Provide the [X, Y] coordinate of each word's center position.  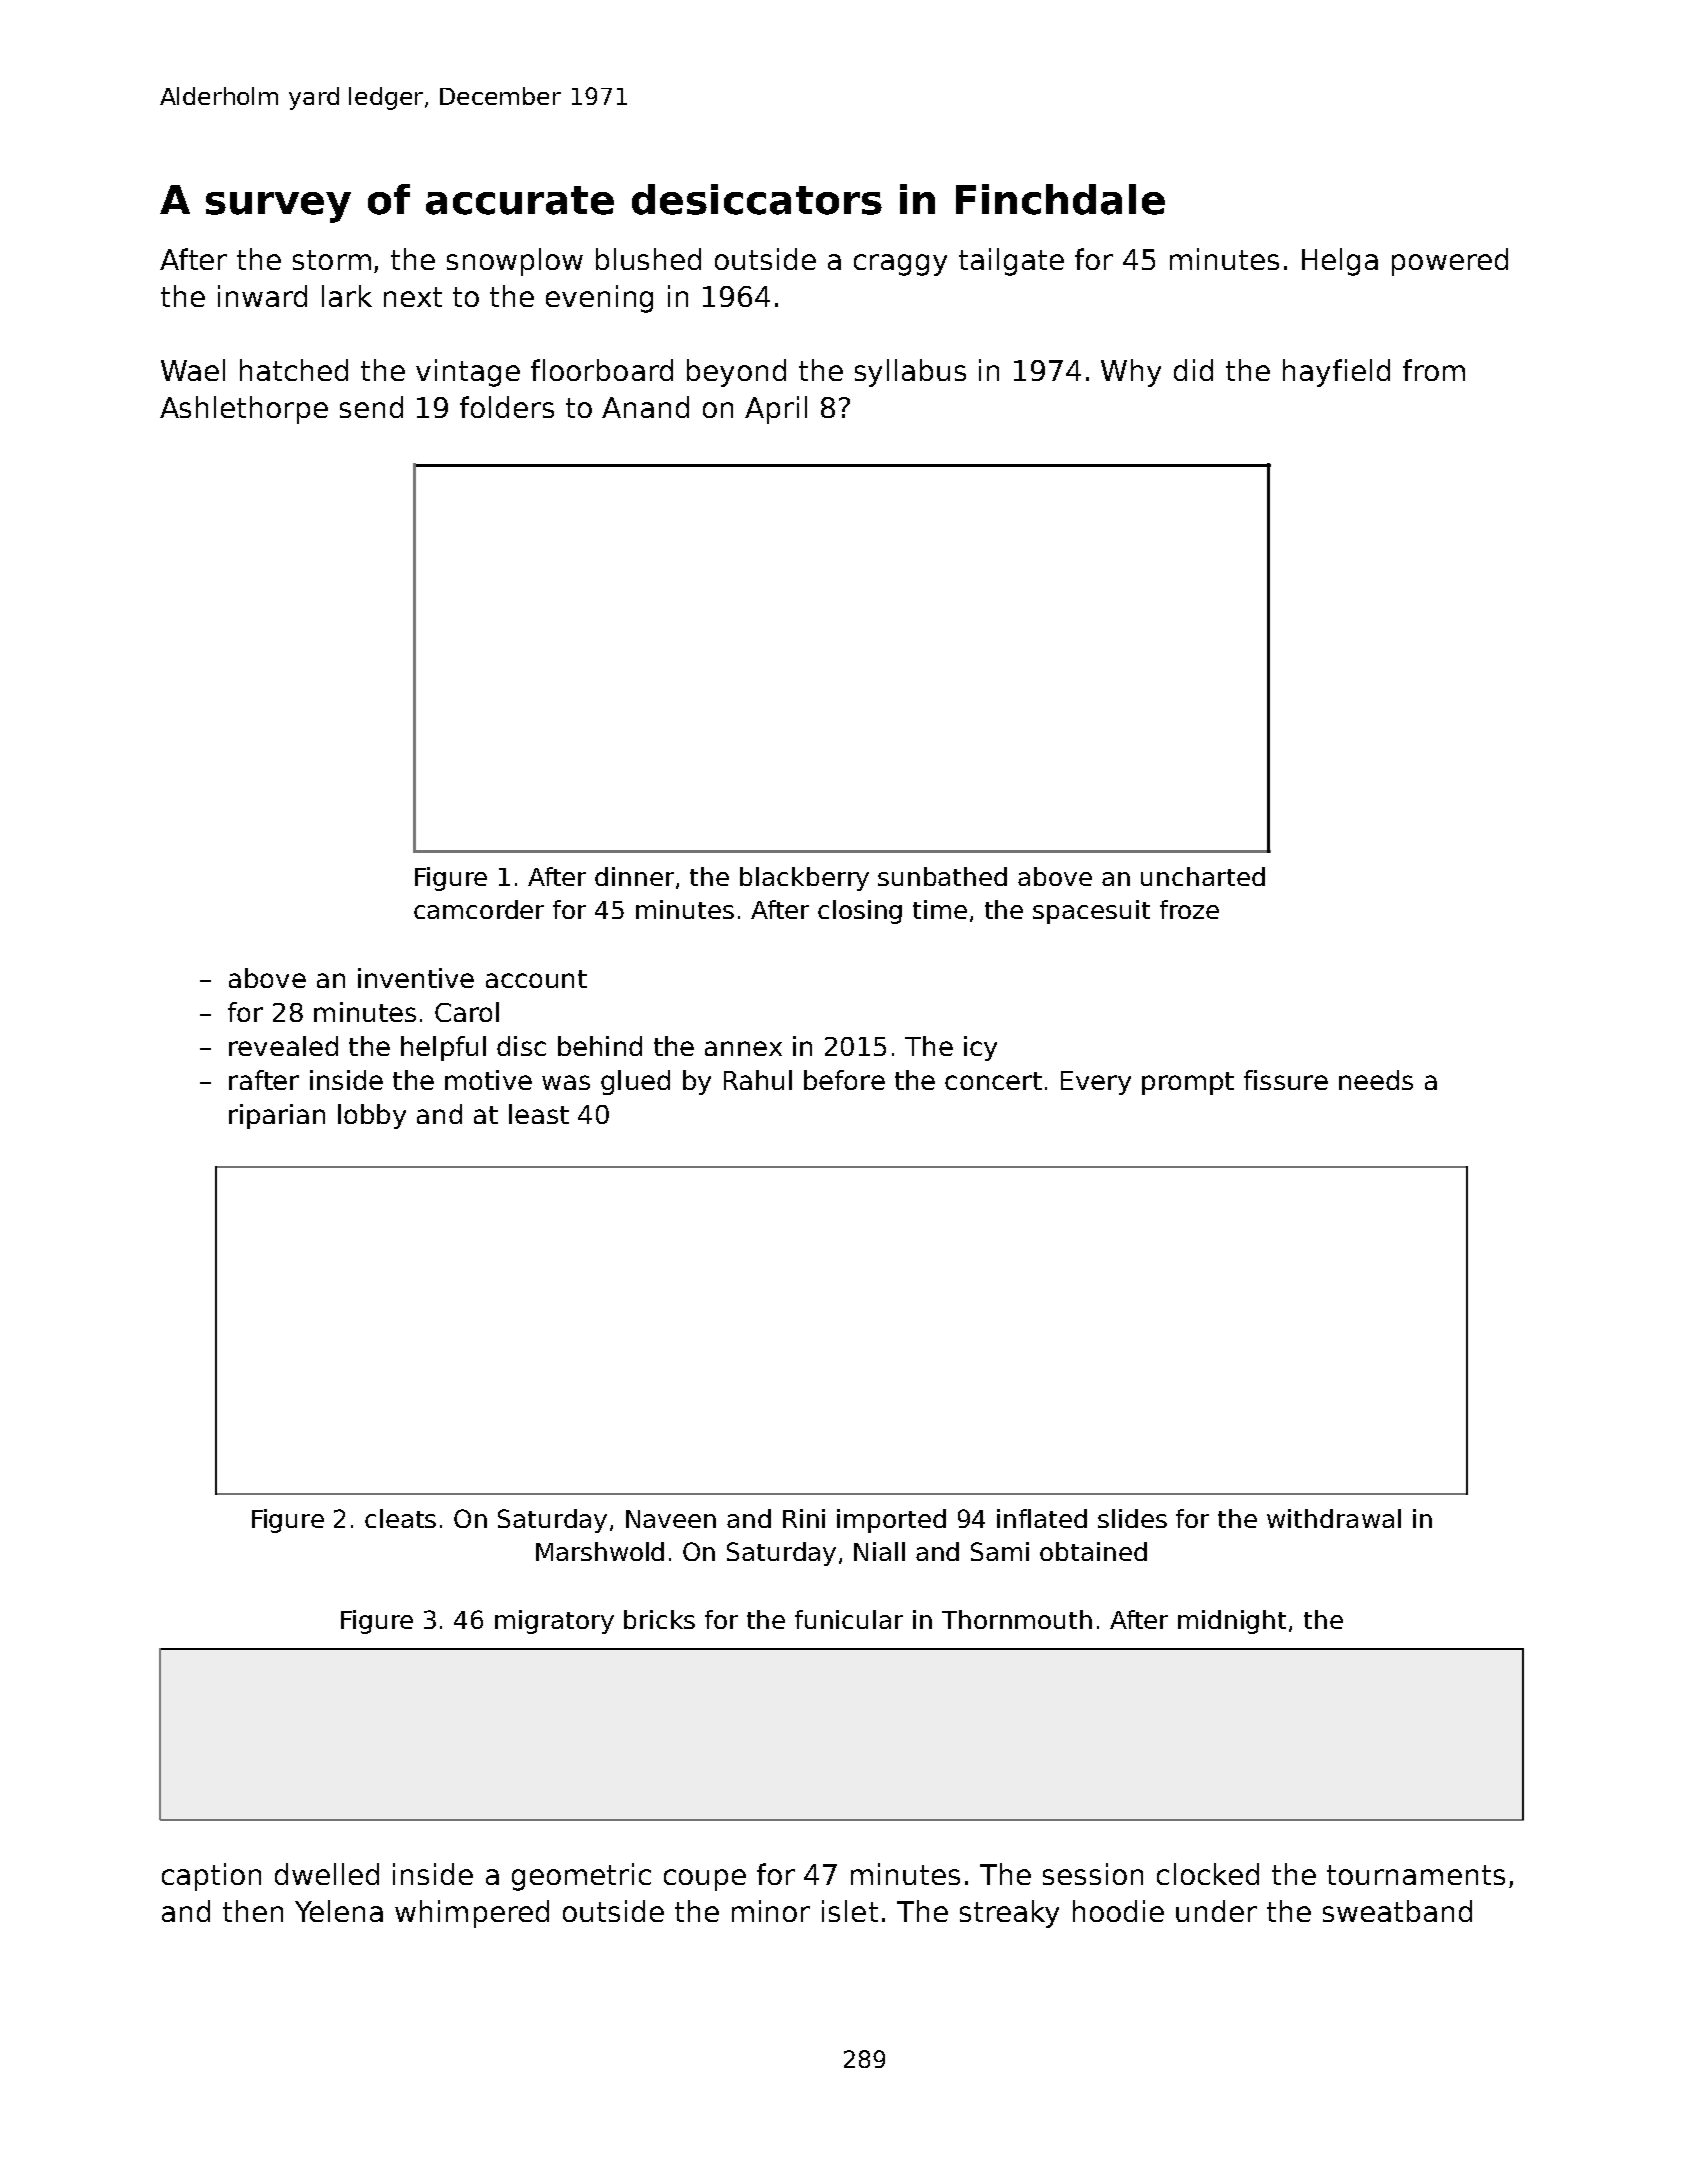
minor [771, 1911]
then [253, 1911]
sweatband [1397, 1911]
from [1434, 370]
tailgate [1011, 262]
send [371, 407]
